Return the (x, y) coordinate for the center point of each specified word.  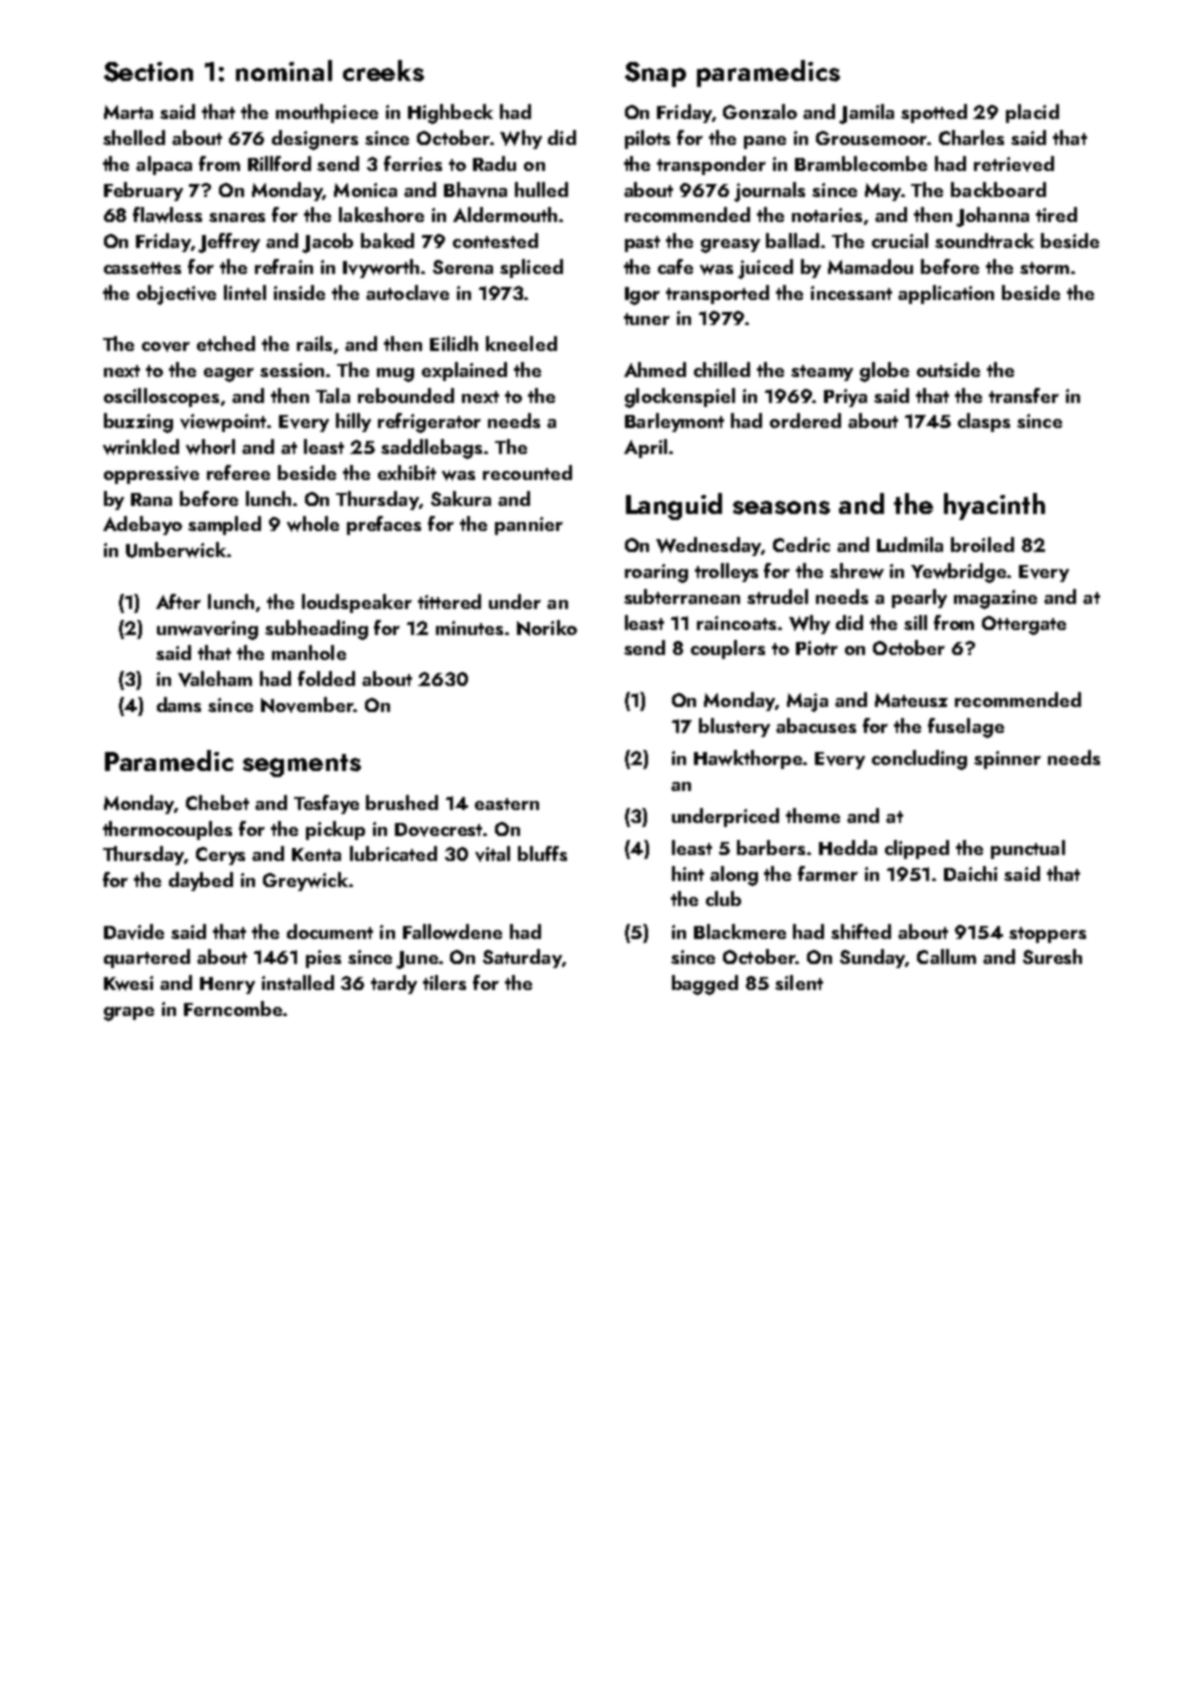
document (330, 931)
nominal (284, 70)
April (645, 448)
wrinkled (141, 447)
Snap (655, 74)
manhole (309, 652)
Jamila (866, 114)
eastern (507, 804)
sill (915, 622)
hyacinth (994, 506)
